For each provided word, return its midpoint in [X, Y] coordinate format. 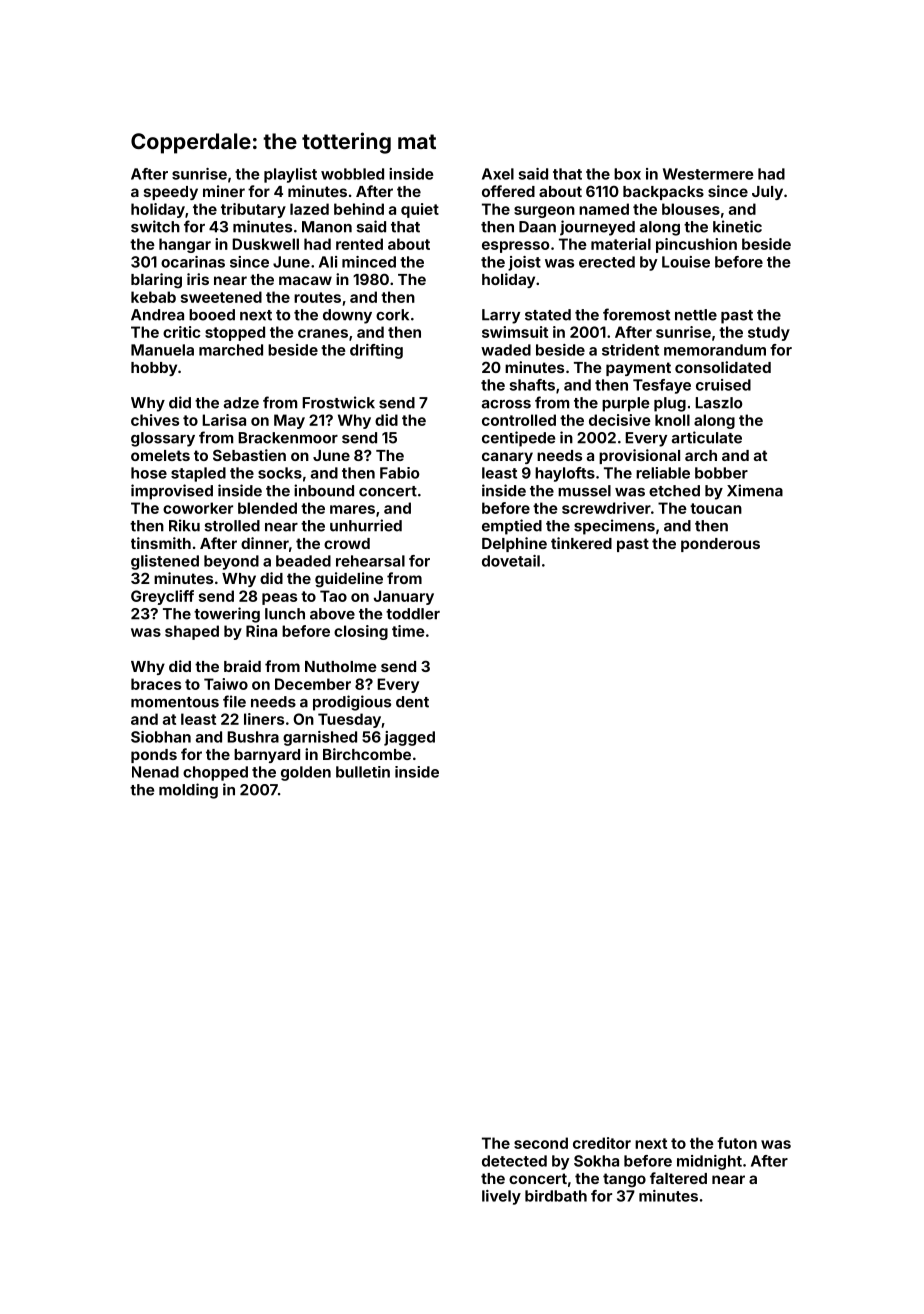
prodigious [352, 703]
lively [501, 1197]
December [313, 684]
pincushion [696, 245]
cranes [323, 333]
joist [524, 263]
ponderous [720, 545]
